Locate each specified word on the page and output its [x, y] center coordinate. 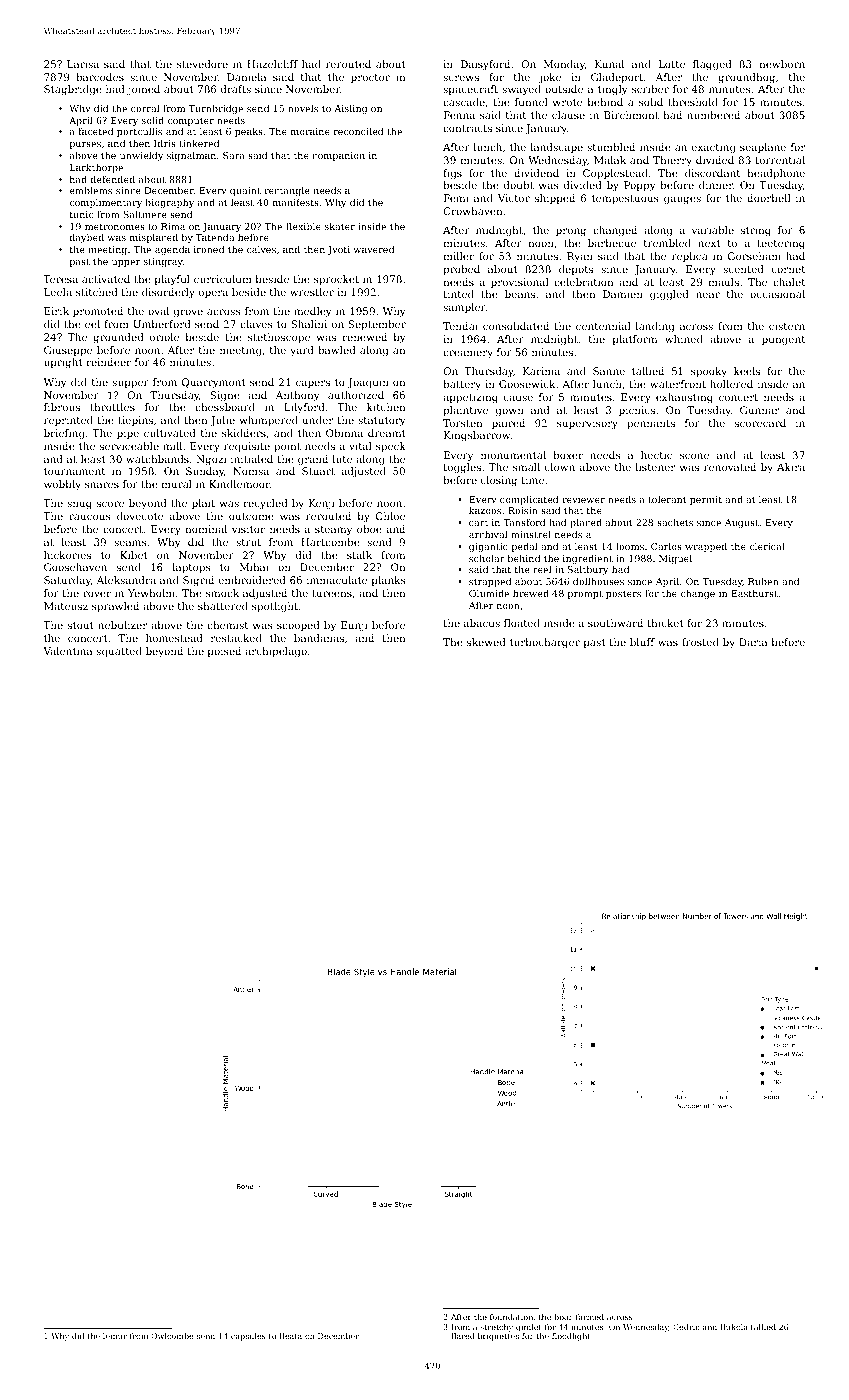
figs [452, 174]
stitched [97, 292]
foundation [511, 1317]
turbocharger [545, 643]
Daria [753, 642]
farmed [590, 1317]
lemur [115, 1336]
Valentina [67, 651]
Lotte [672, 64]
